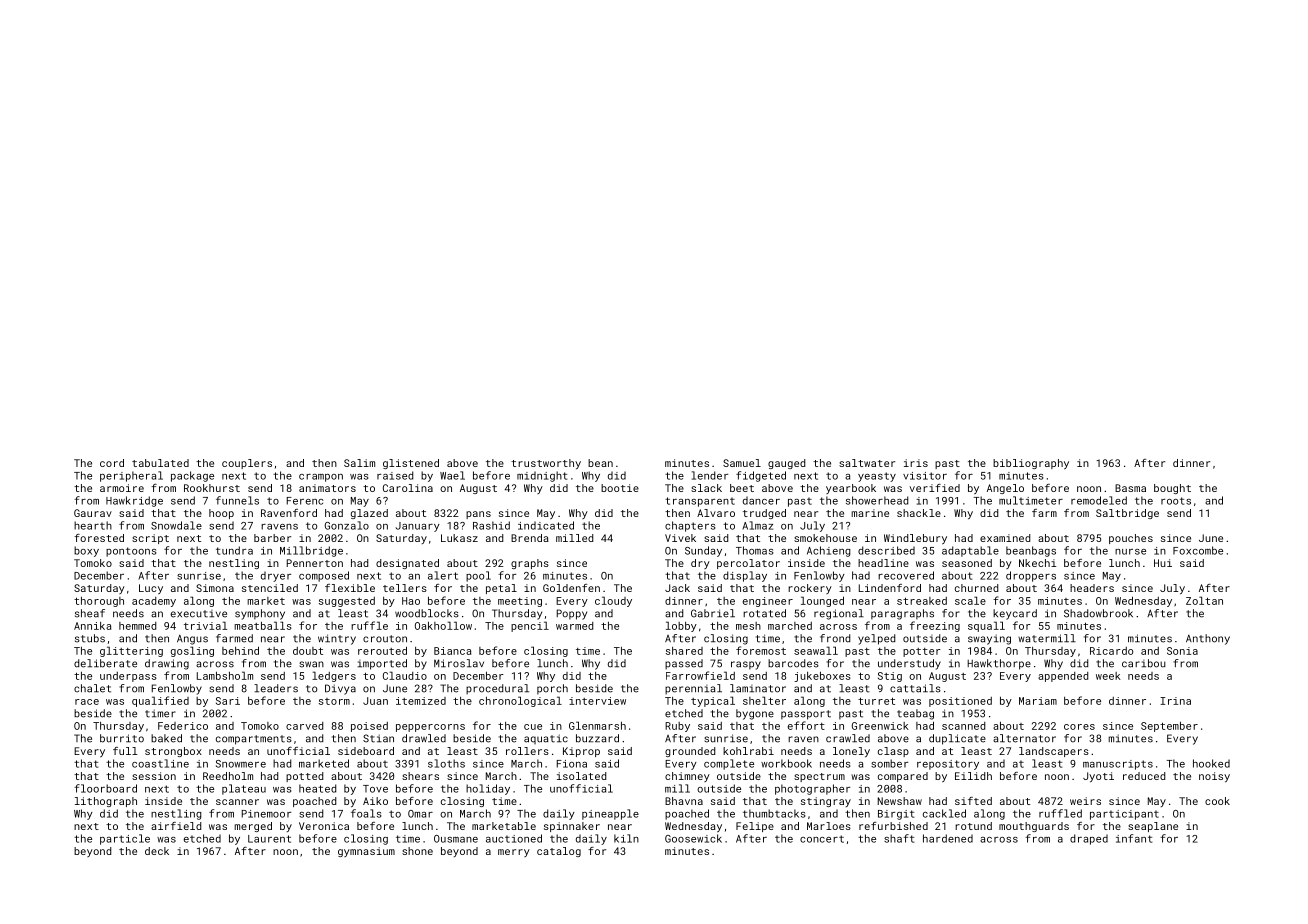  Describe the element at coordinates (1176, 501) in the page. I see `roots` at that location.
